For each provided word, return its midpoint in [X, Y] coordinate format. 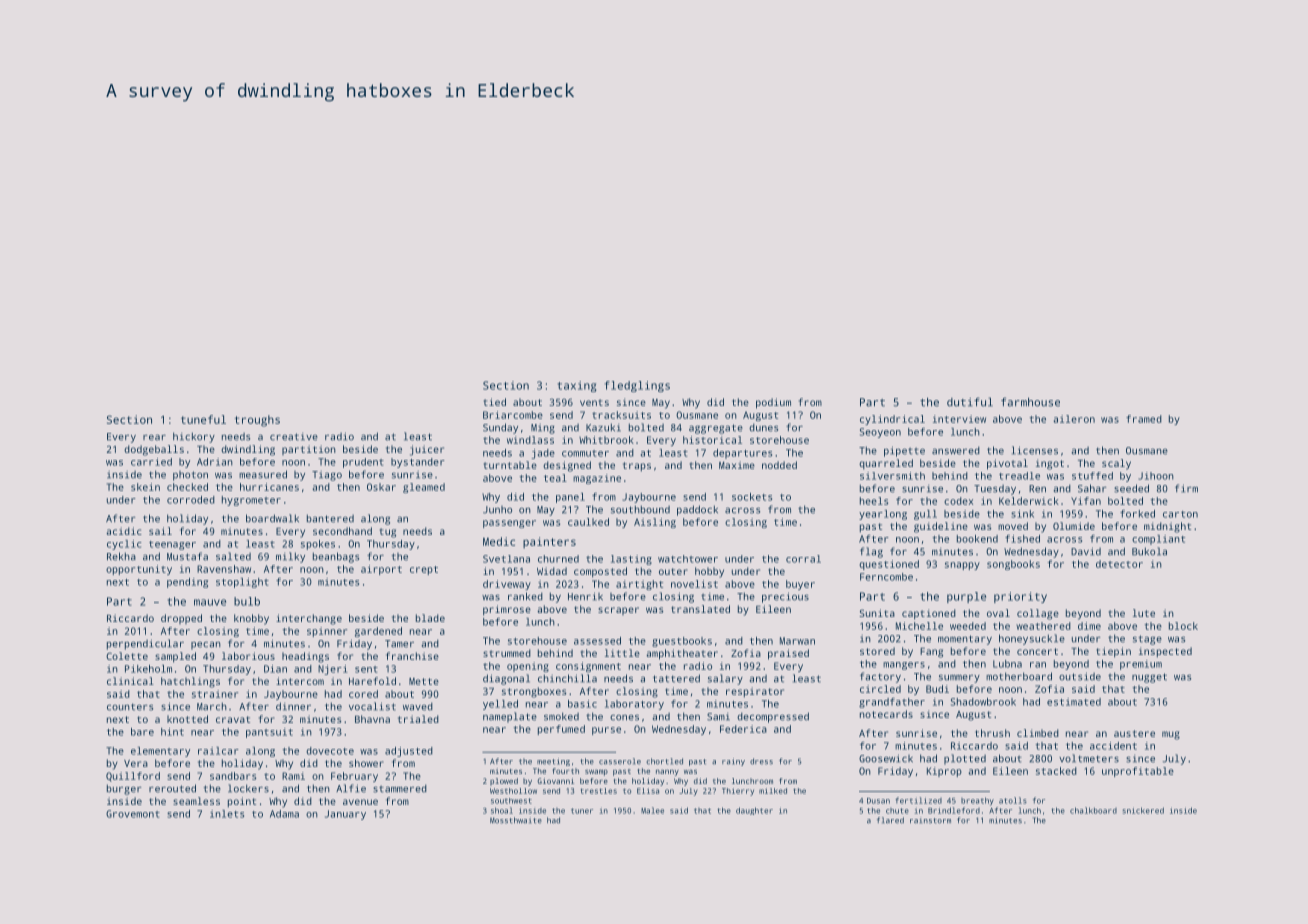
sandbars [233, 776]
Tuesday [995, 490]
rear [154, 438]
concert [1037, 651]
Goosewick [886, 758]
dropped [181, 619]
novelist [694, 584]
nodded [779, 465]
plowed [504, 782]
